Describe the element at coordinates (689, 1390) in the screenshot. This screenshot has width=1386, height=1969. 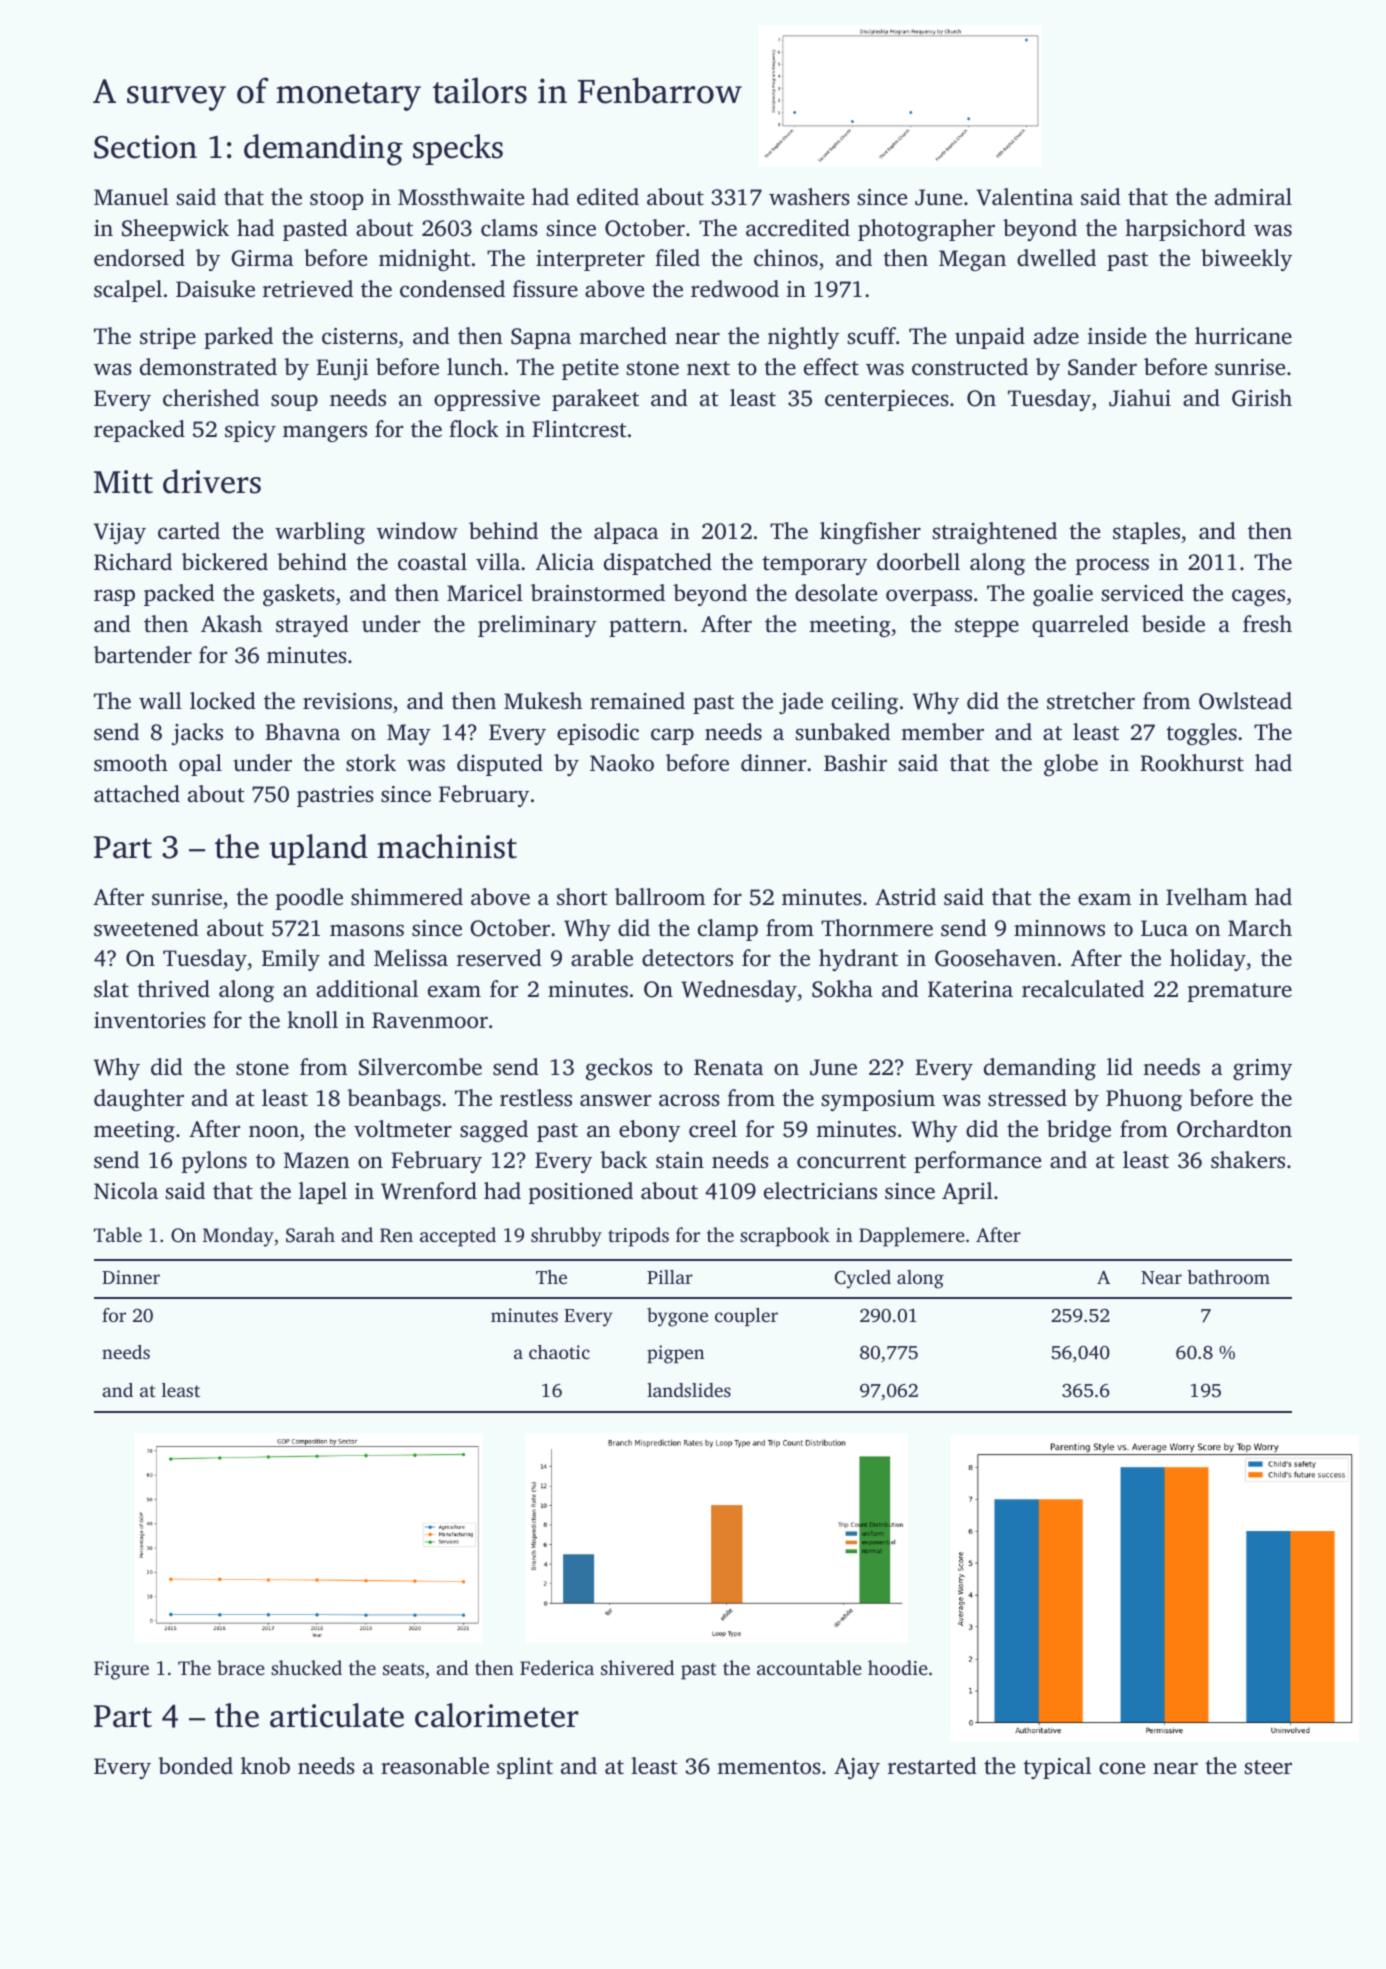
I see `landslides` at that location.
